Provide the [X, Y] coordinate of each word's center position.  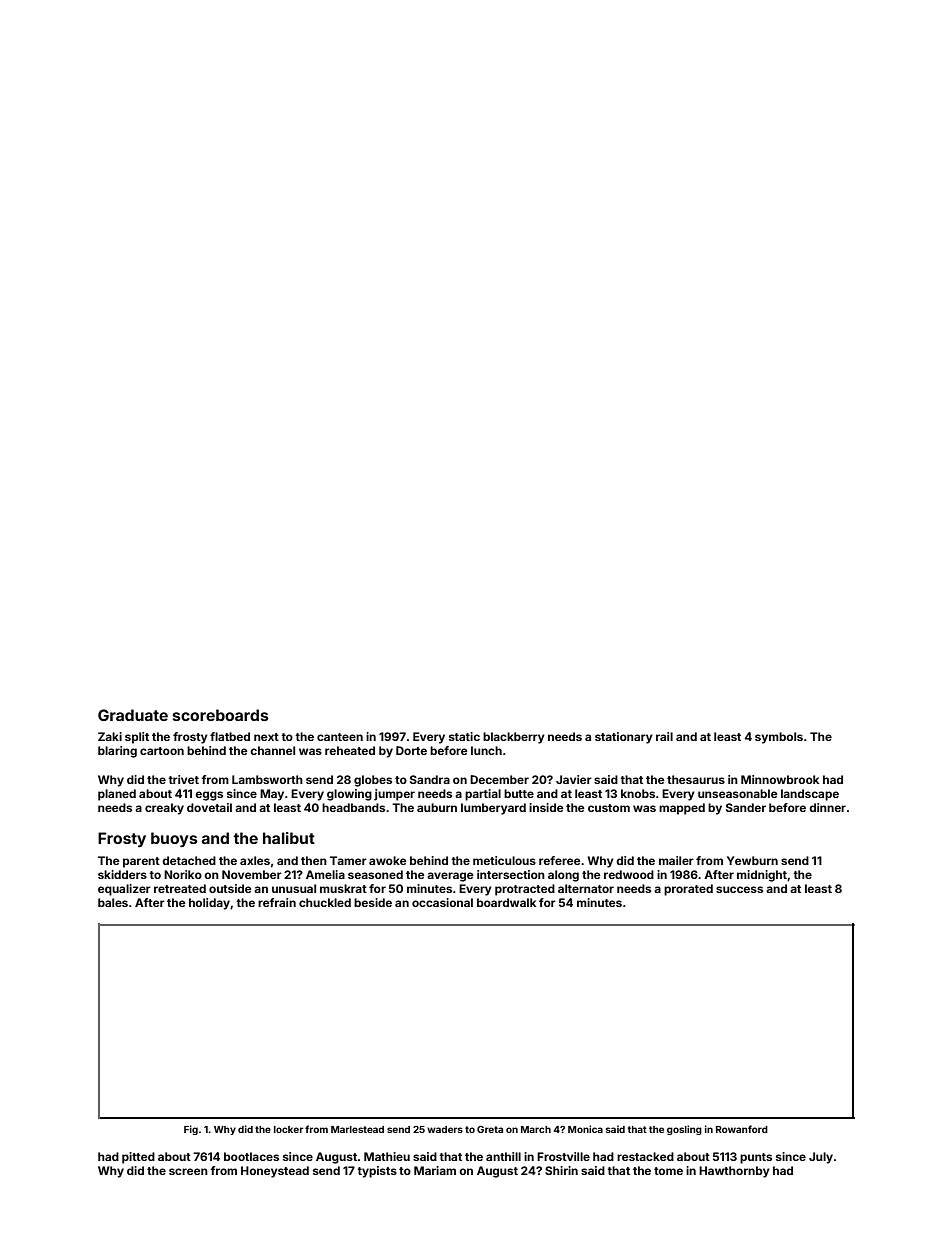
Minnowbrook [780, 779]
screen [188, 1171]
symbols [779, 738]
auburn [437, 807]
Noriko [183, 874]
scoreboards [221, 715]
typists [377, 1172]
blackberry [514, 738]
